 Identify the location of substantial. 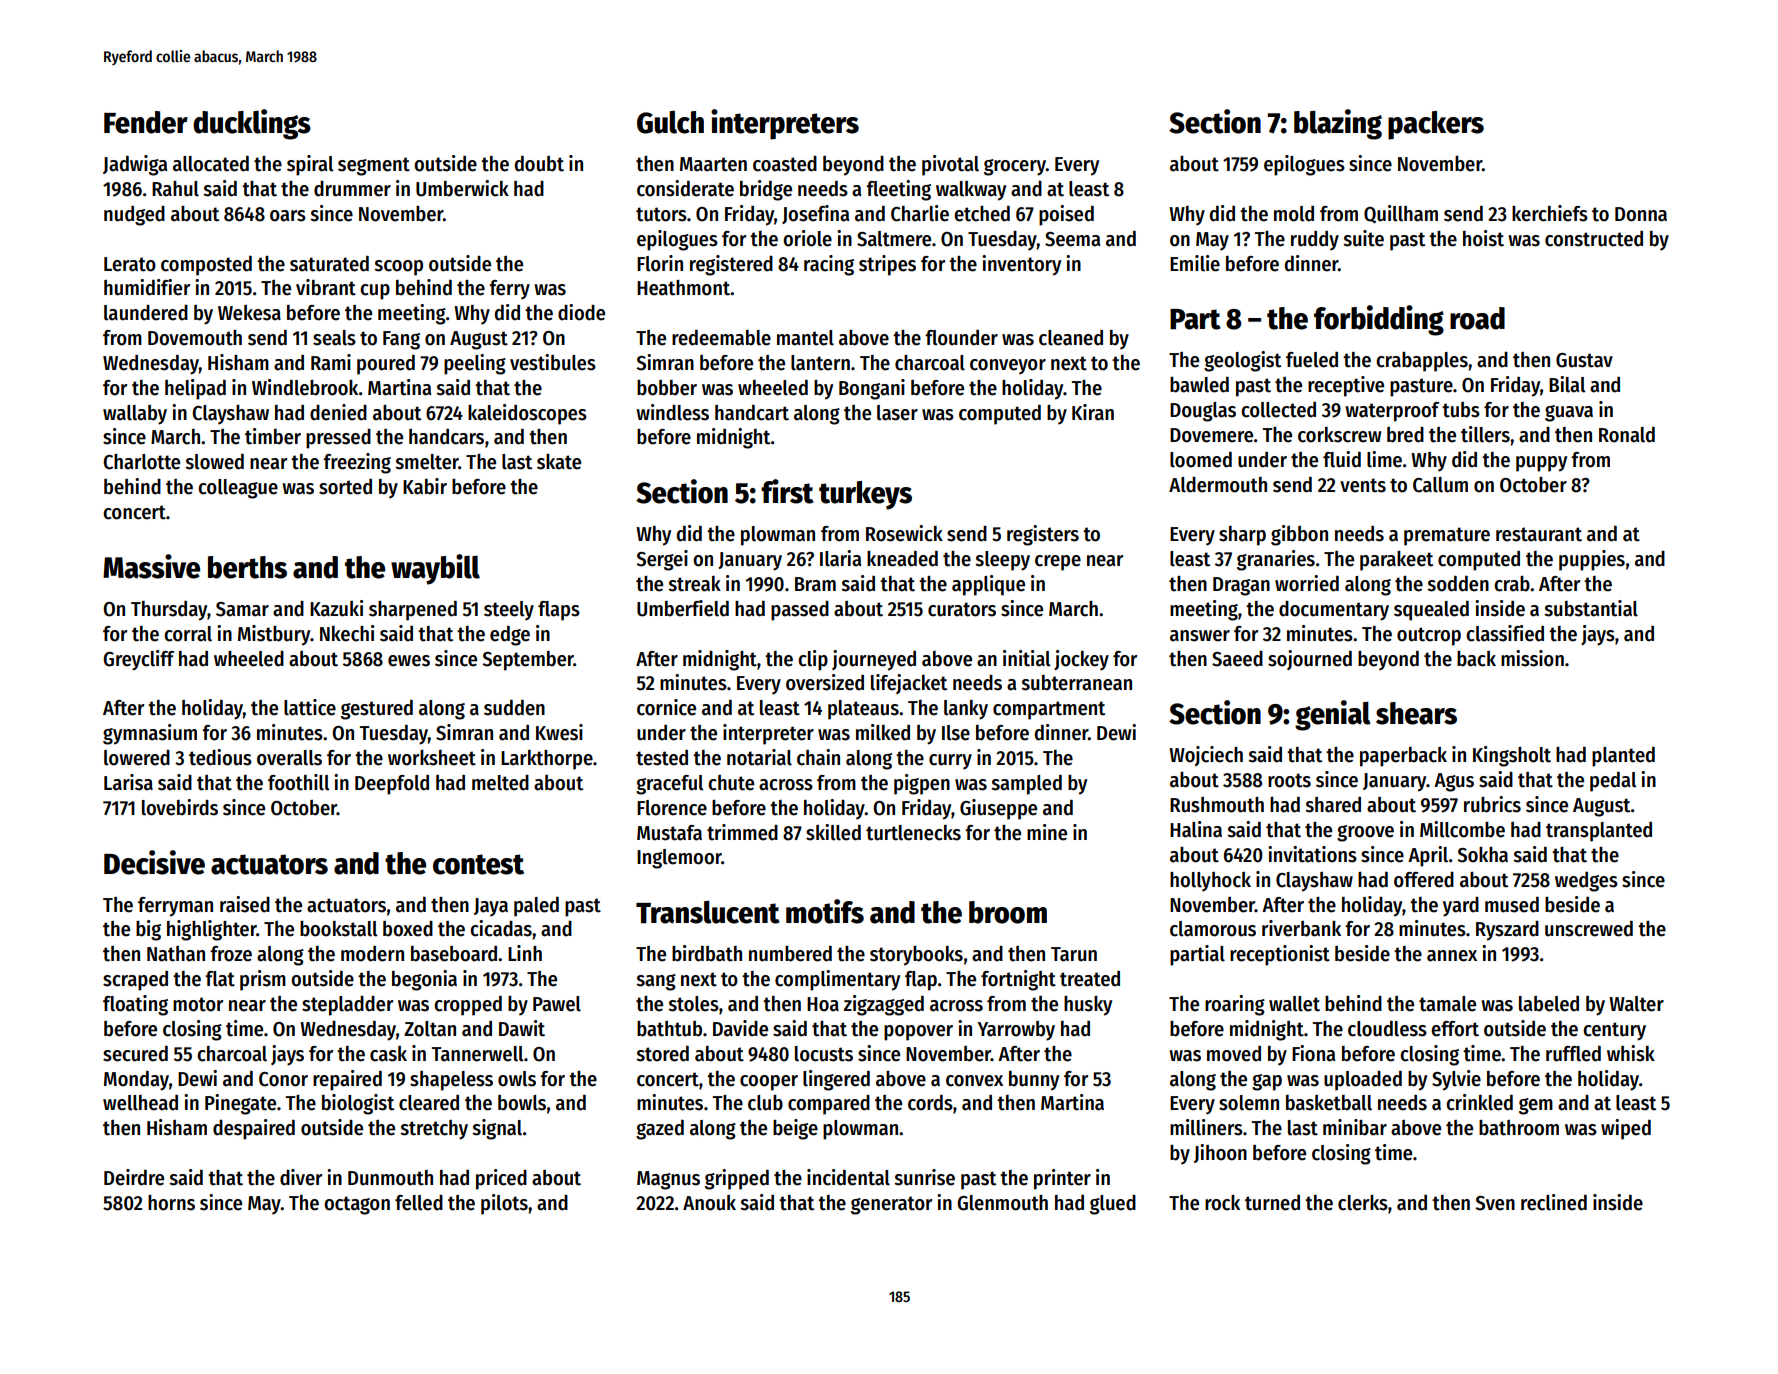
(1591, 608).
